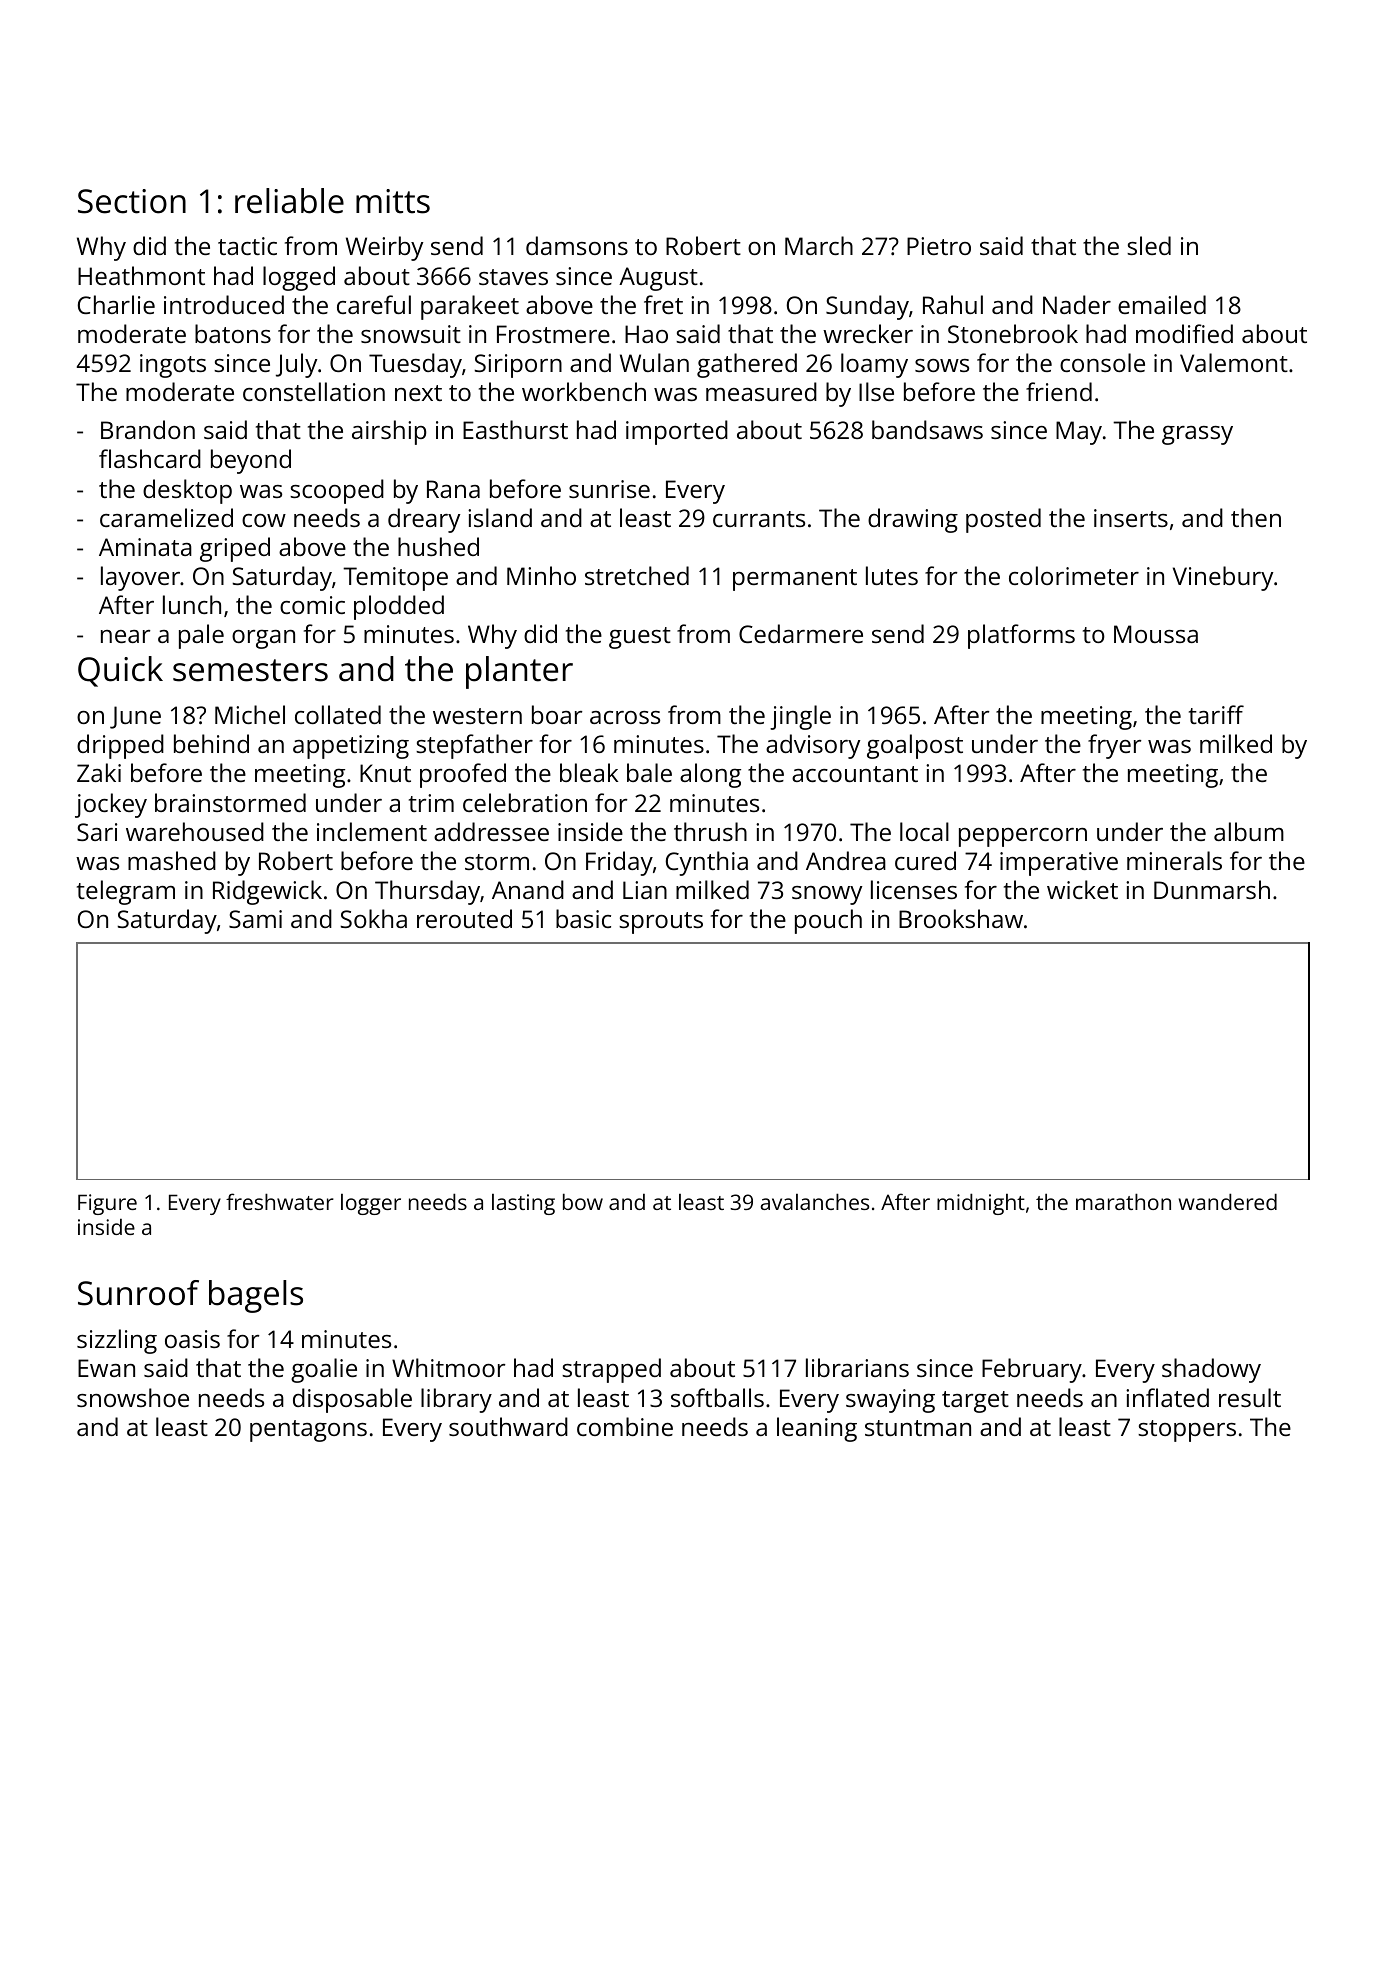  Describe the element at coordinates (819, 245) in the screenshot. I see `March` at that location.
